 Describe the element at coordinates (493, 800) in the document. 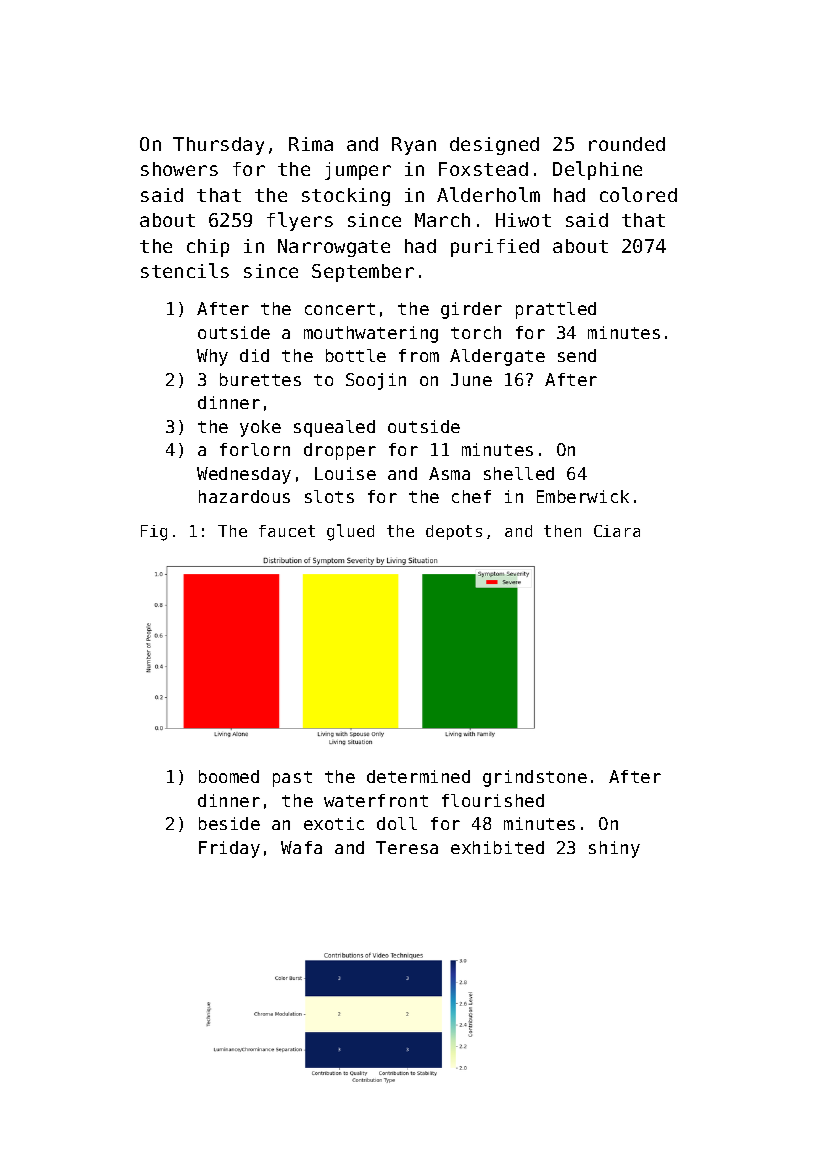

I see `flourished` at that location.
